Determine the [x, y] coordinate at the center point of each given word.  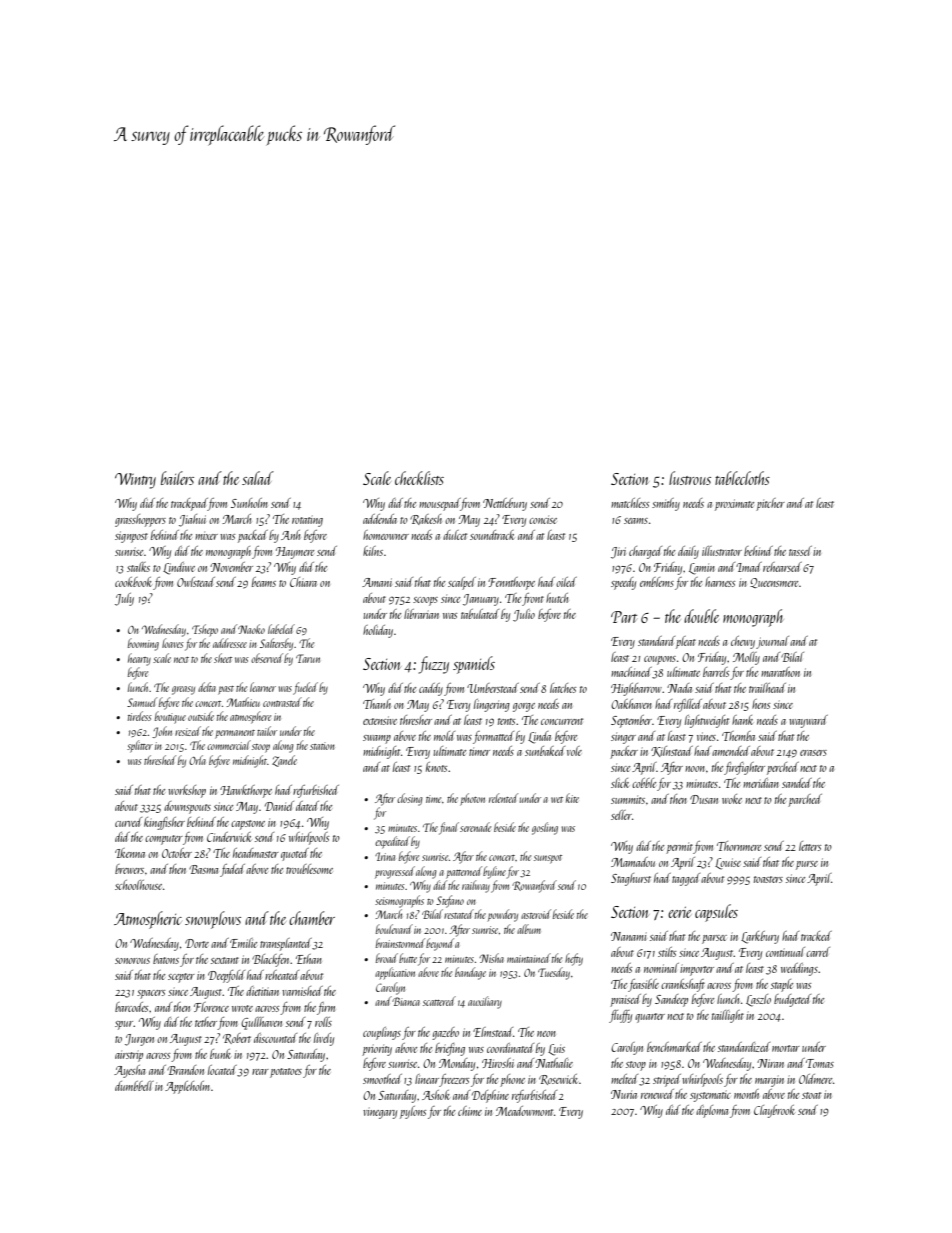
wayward [808, 721]
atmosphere [250, 717]
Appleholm [187, 1087]
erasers [813, 753]
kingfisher [164, 823]
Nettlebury [505, 504]
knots [436, 767]
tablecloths [742, 478]
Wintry [135, 481]
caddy [431, 689]
